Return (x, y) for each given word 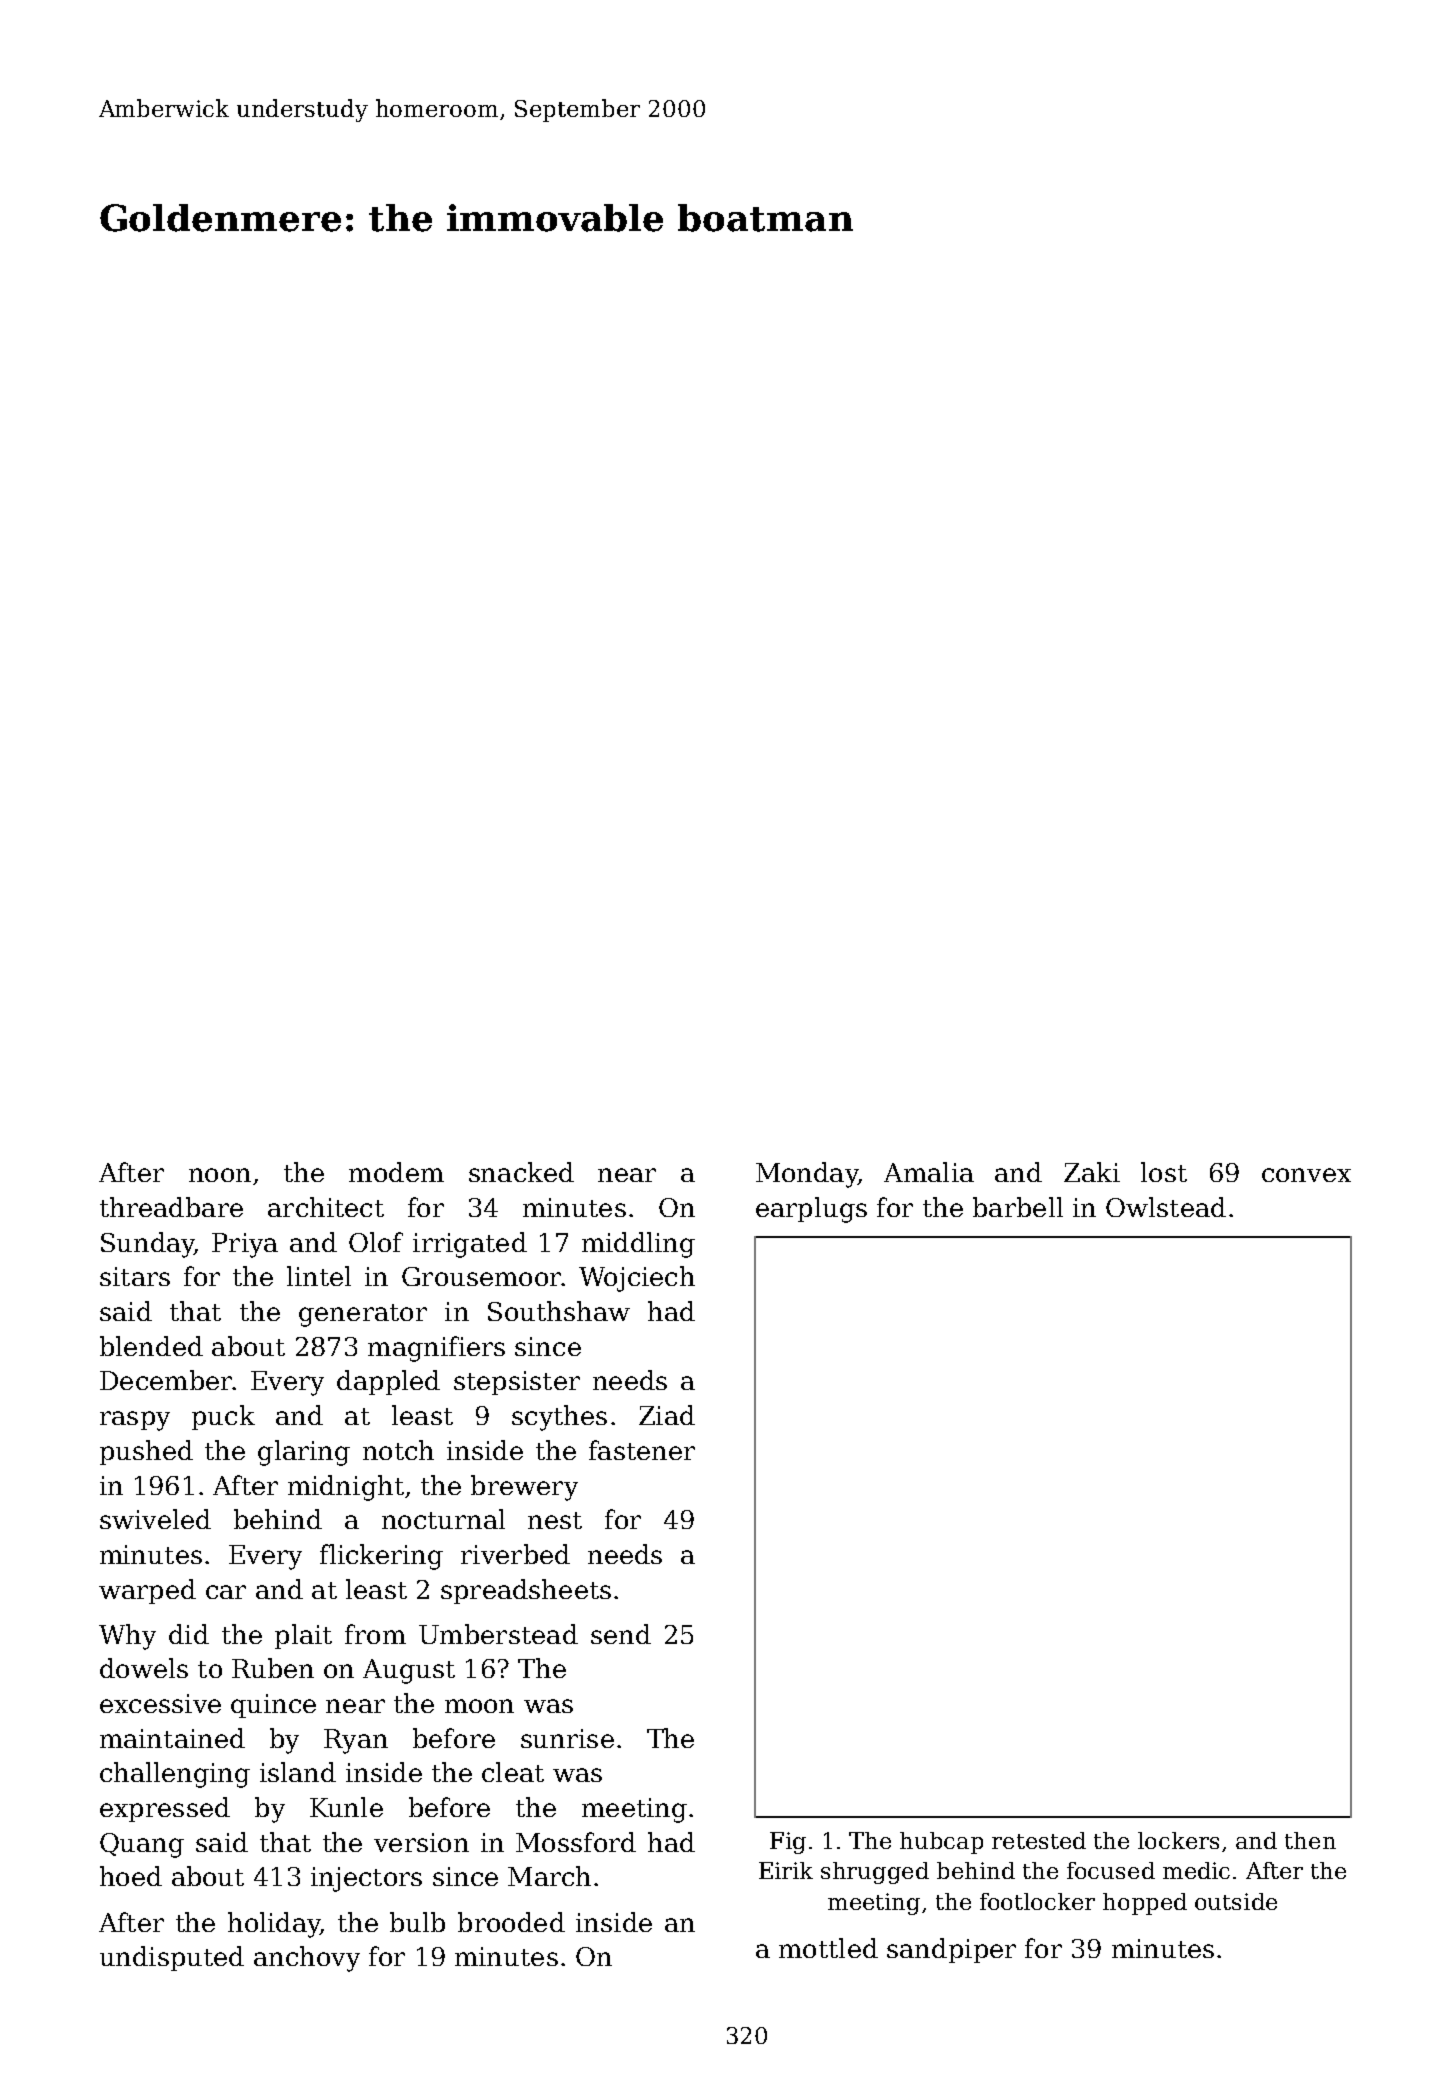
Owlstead (1166, 1207)
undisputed (172, 1958)
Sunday (148, 1245)
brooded (511, 1922)
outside (1236, 1901)
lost (1164, 1172)
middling (638, 1245)
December (166, 1380)
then (1310, 1840)
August (409, 1671)
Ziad (667, 1415)
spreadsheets (526, 1591)
